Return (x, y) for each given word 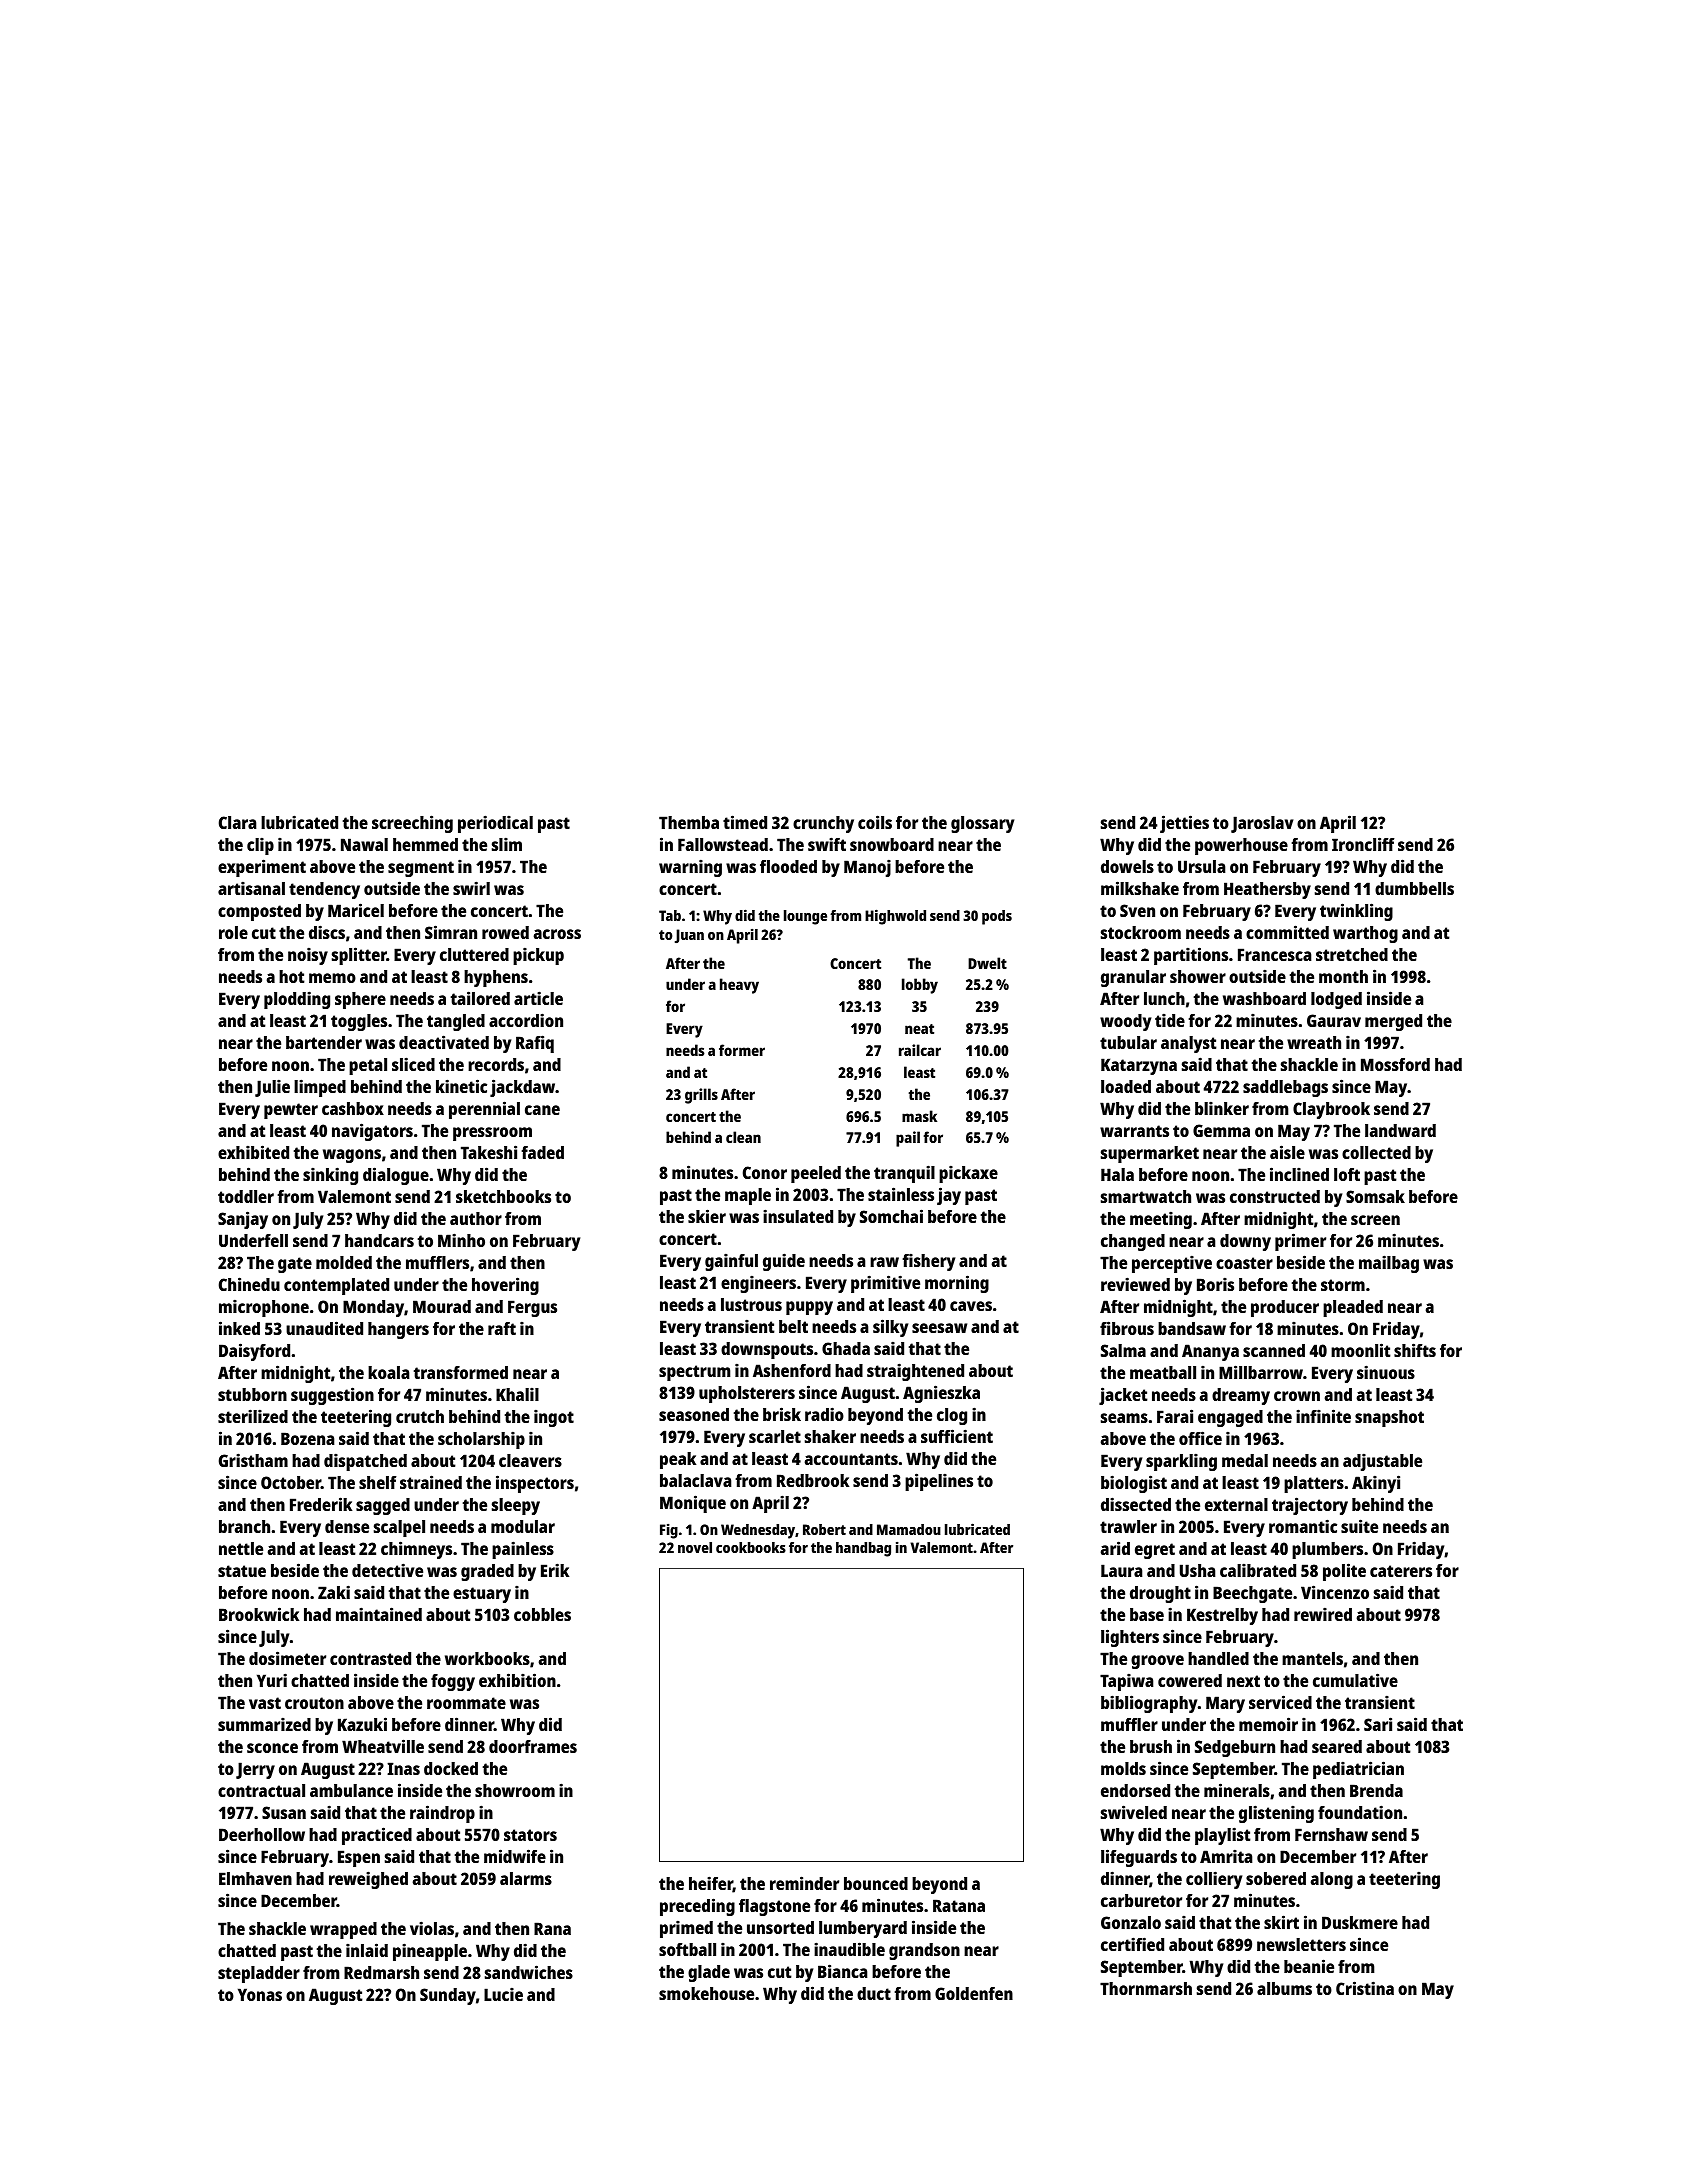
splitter (359, 956)
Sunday (448, 1996)
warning (690, 868)
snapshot (1389, 1418)
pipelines (939, 1482)
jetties (1184, 824)
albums (1284, 1988)
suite (1359, 1526)
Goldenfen (974, 1993)
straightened (915, 1372)
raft (502, 1328)
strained (431, 1482)
